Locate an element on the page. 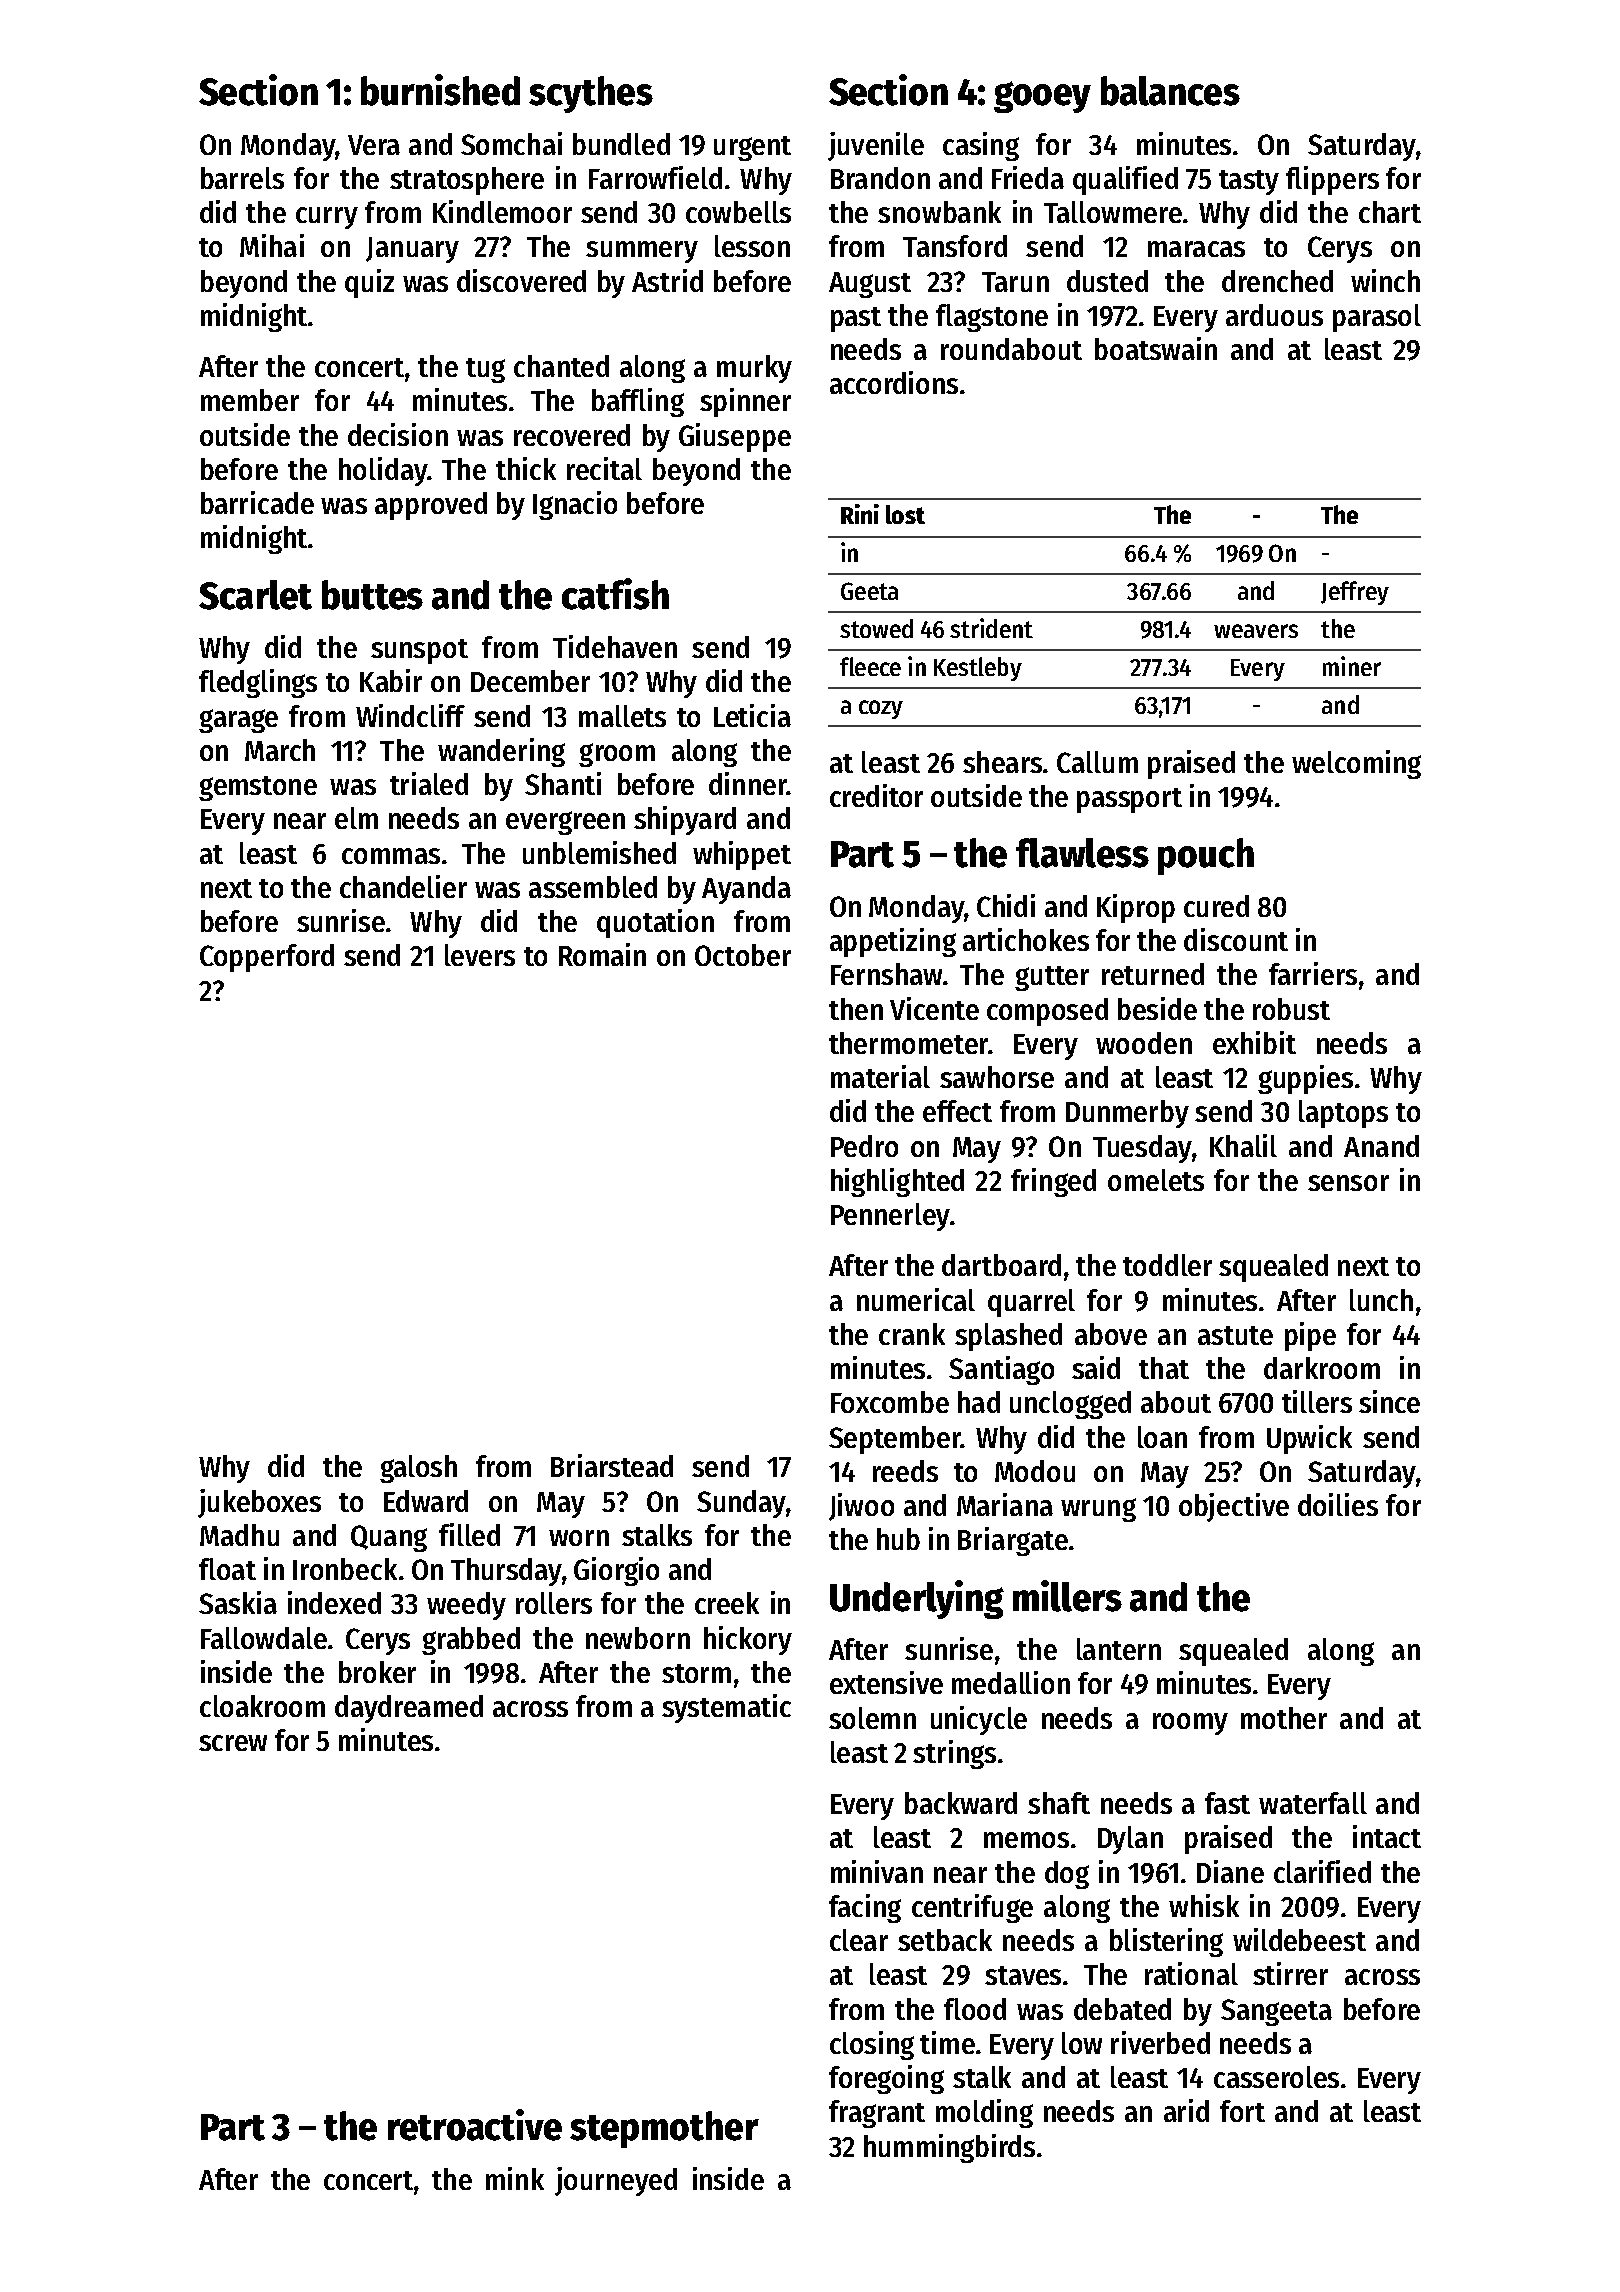 Image resolution: width=1620 pixels, height=2292 pixels. sensor is located at coordinates (1348, 1183).
